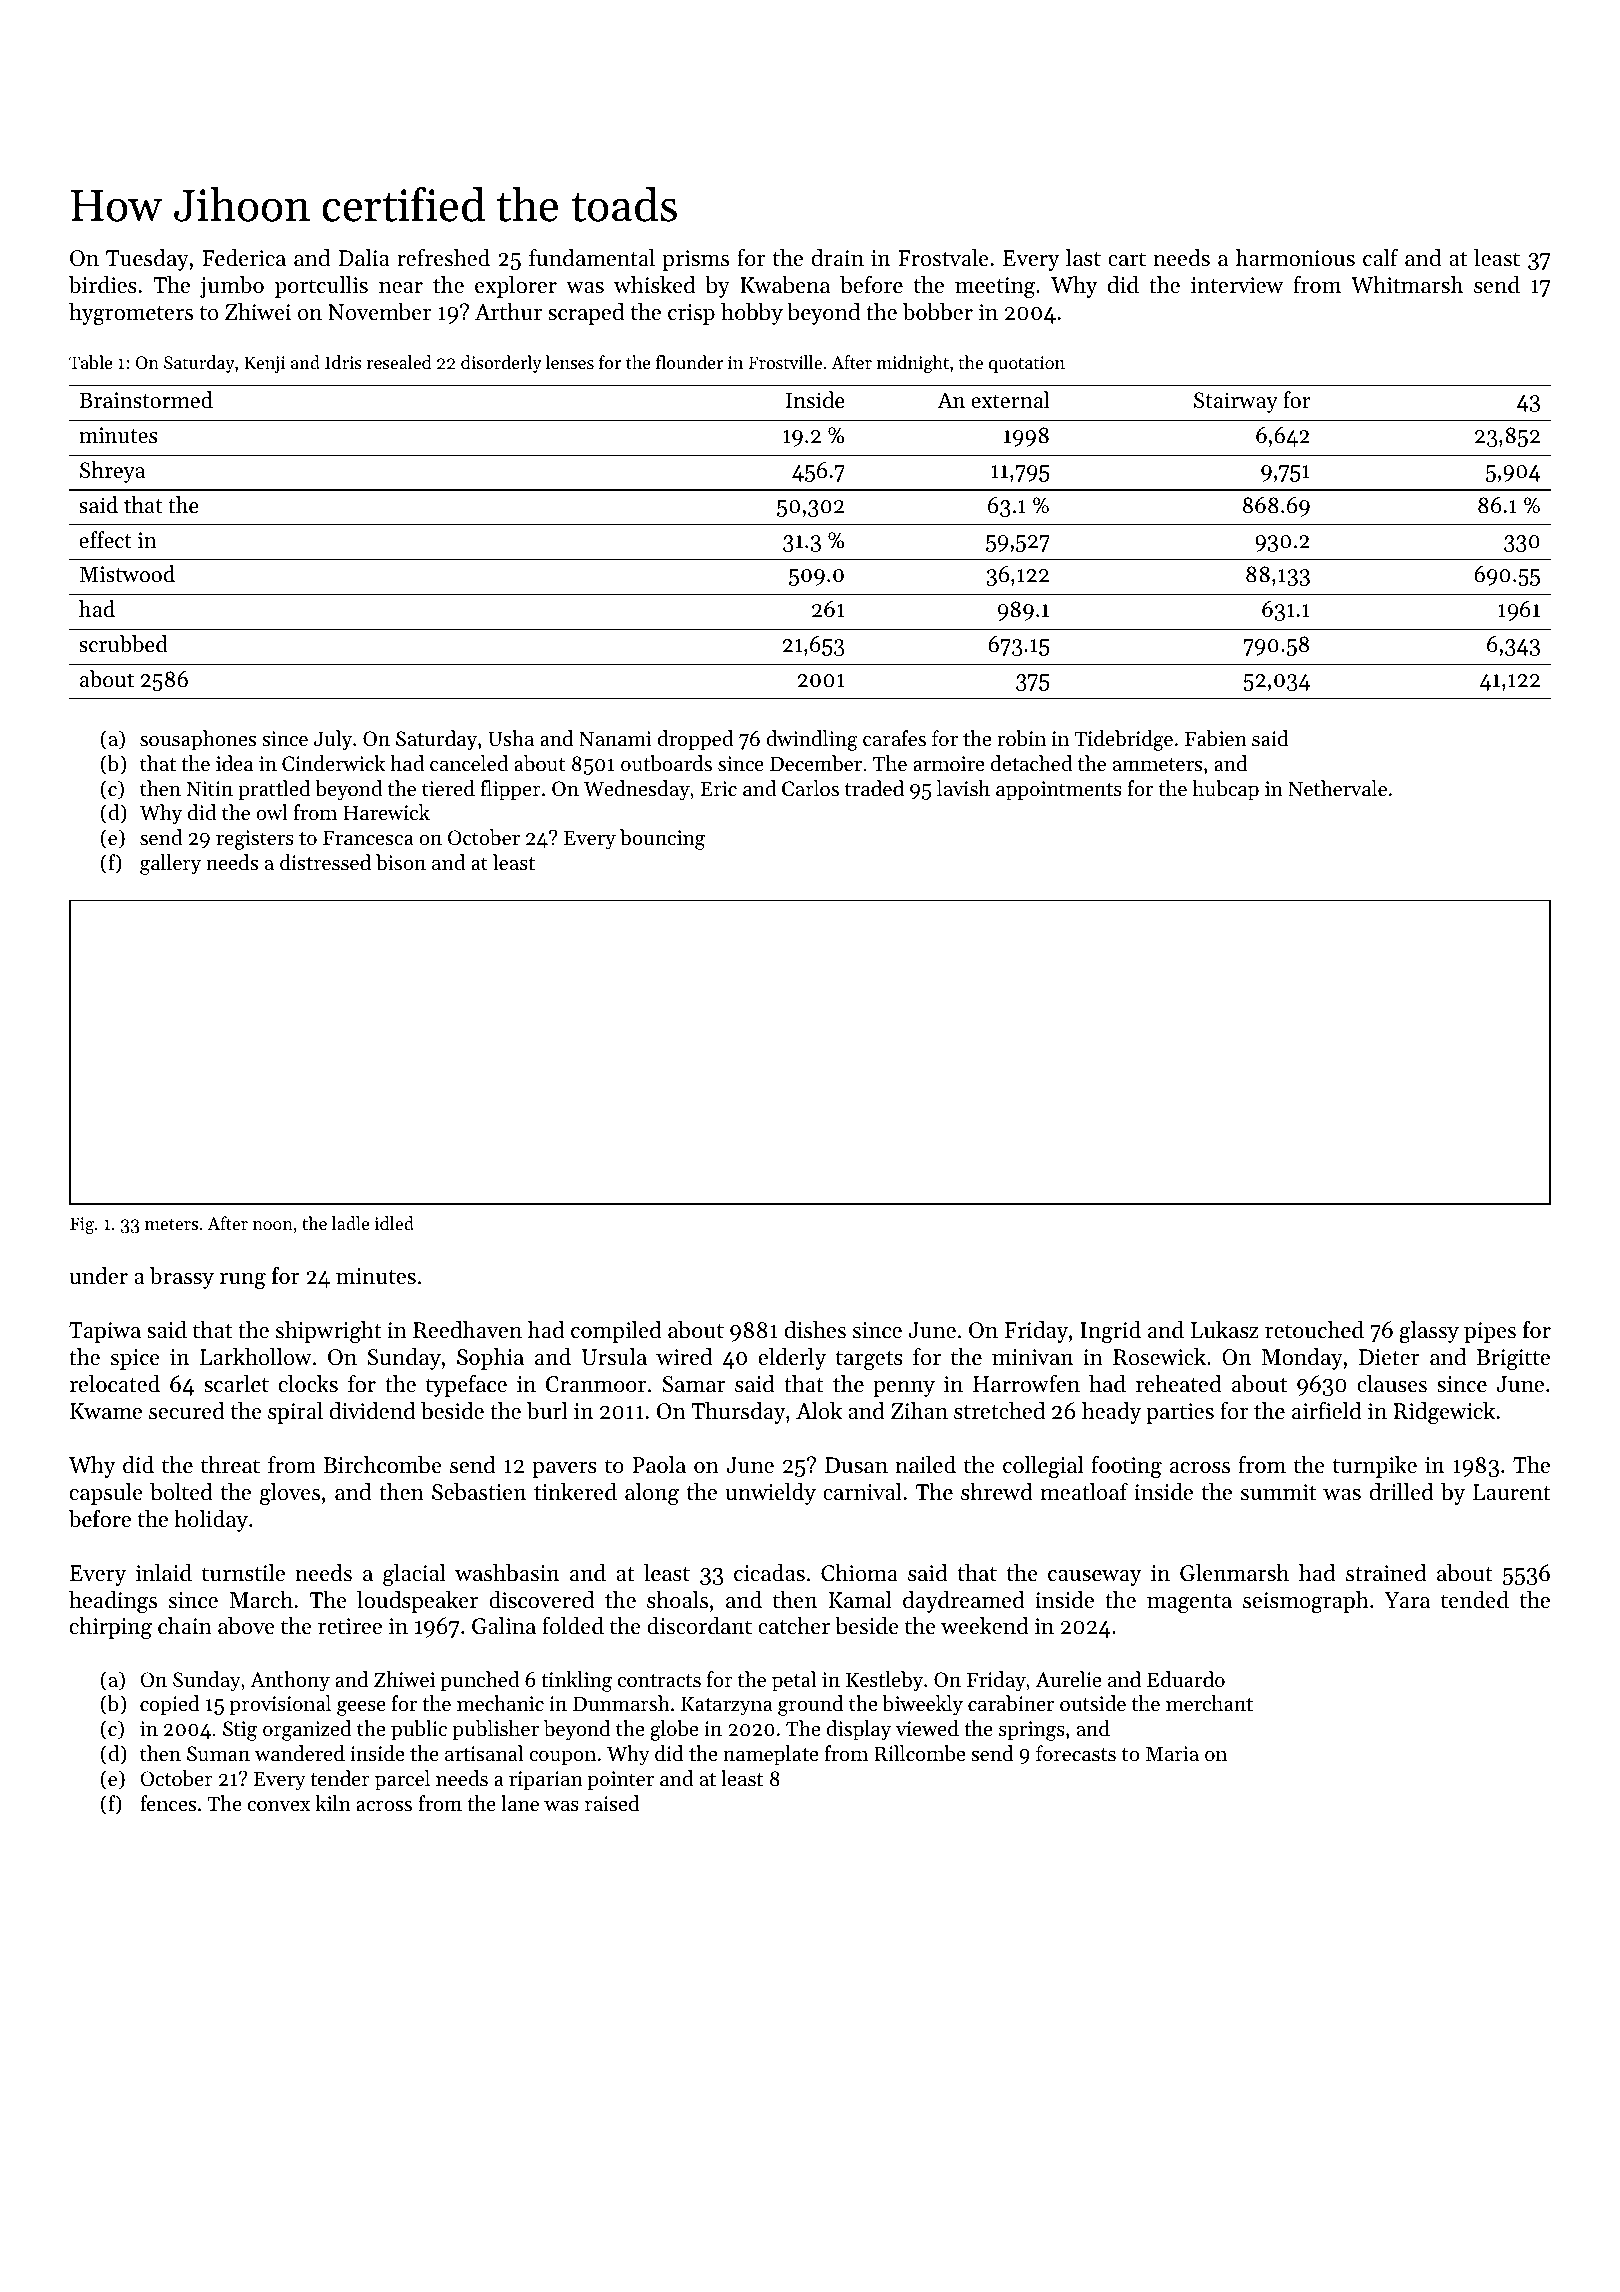 This image has width=1620, height=2292. I want to click on Frostvale, so click(943, 258).
